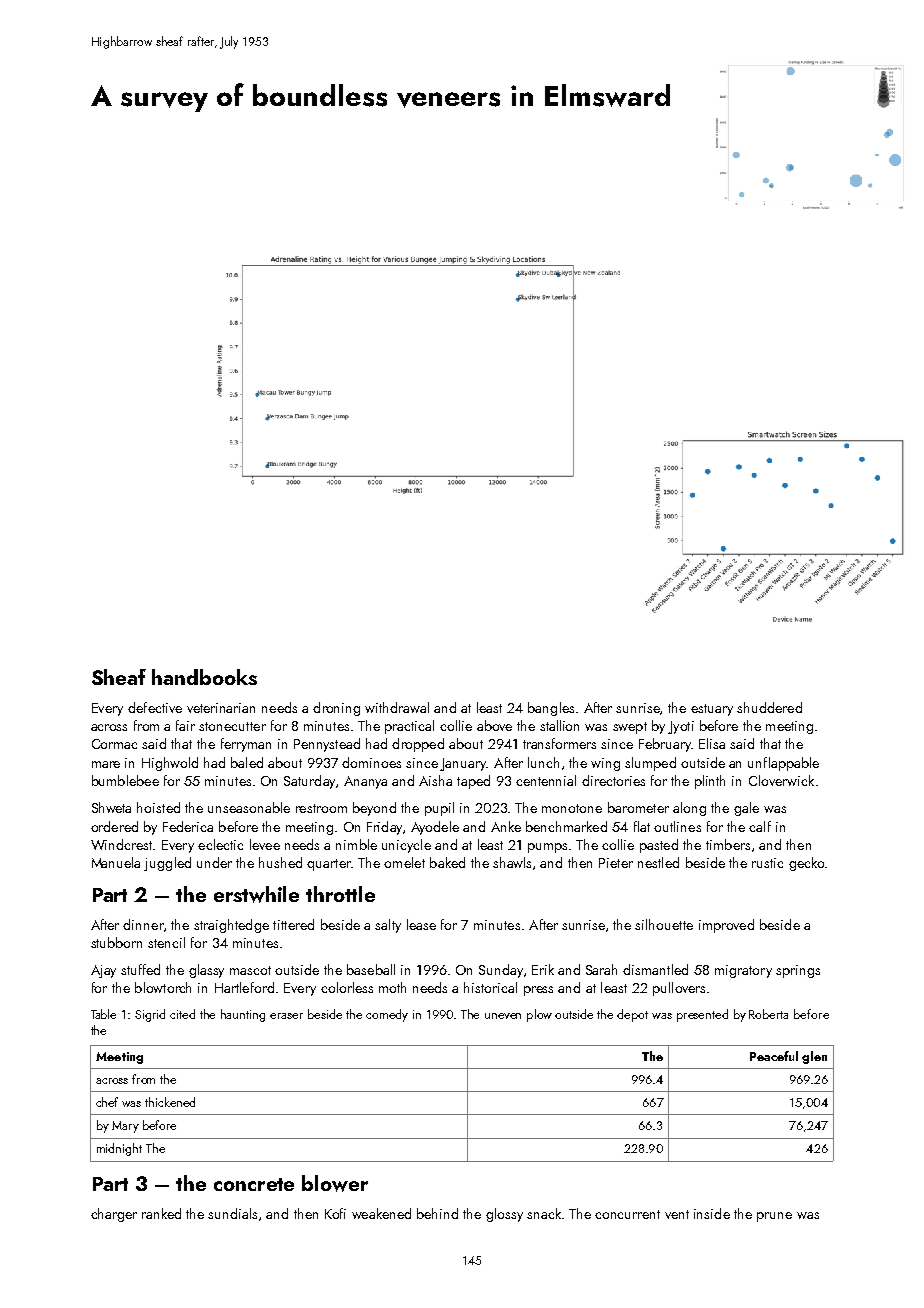 This document has width=924, height=1308. I want to click on improved, so click(726, 926).
